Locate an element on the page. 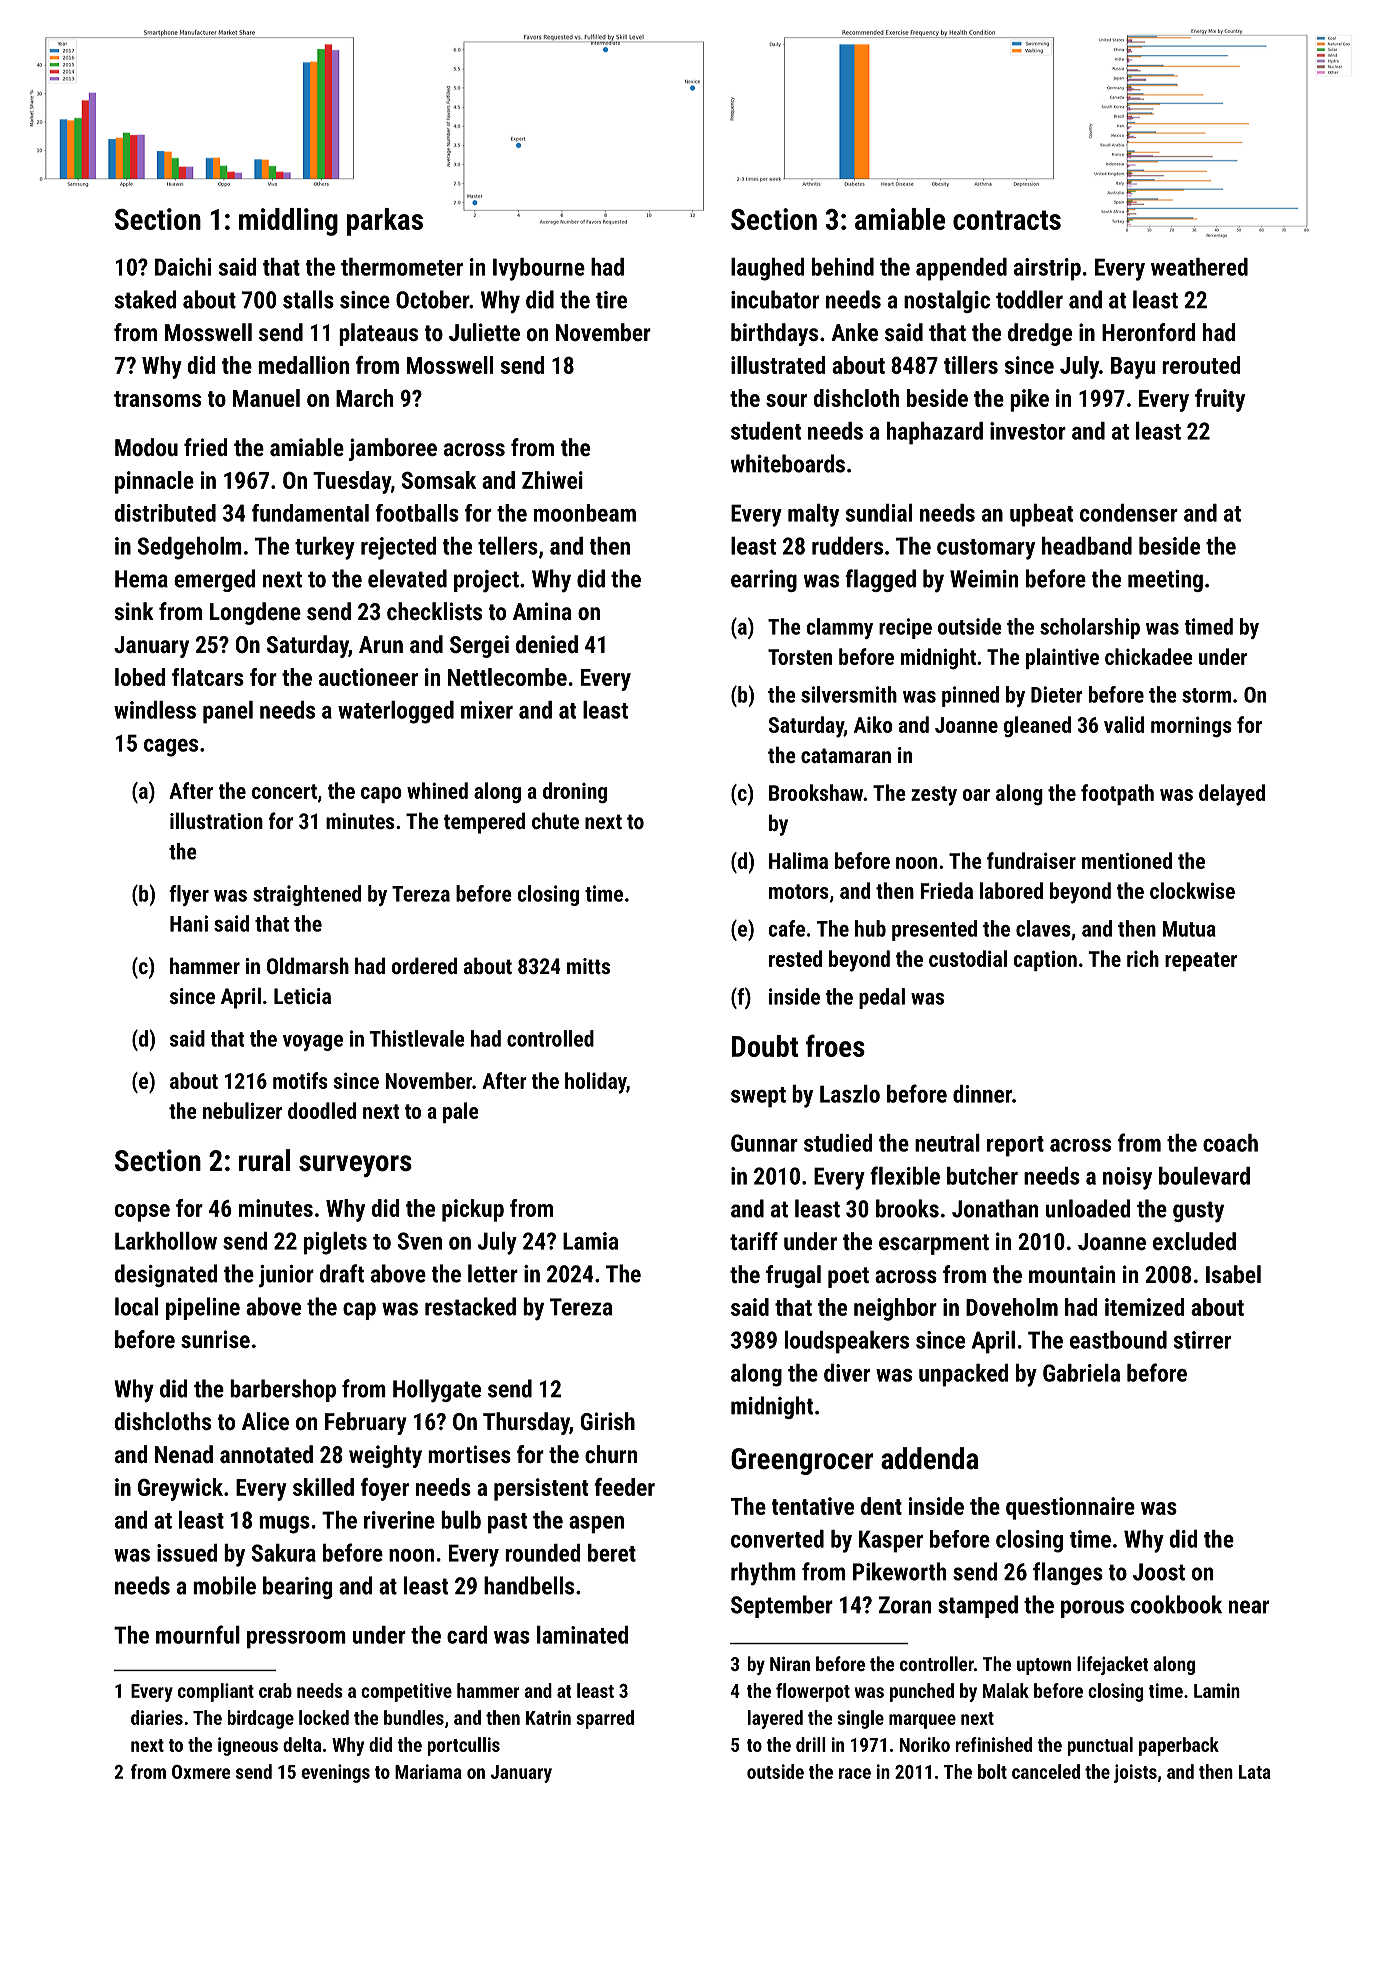 This document has height=1969, width=1386. contracts is located at coordinates (1007, 220).
